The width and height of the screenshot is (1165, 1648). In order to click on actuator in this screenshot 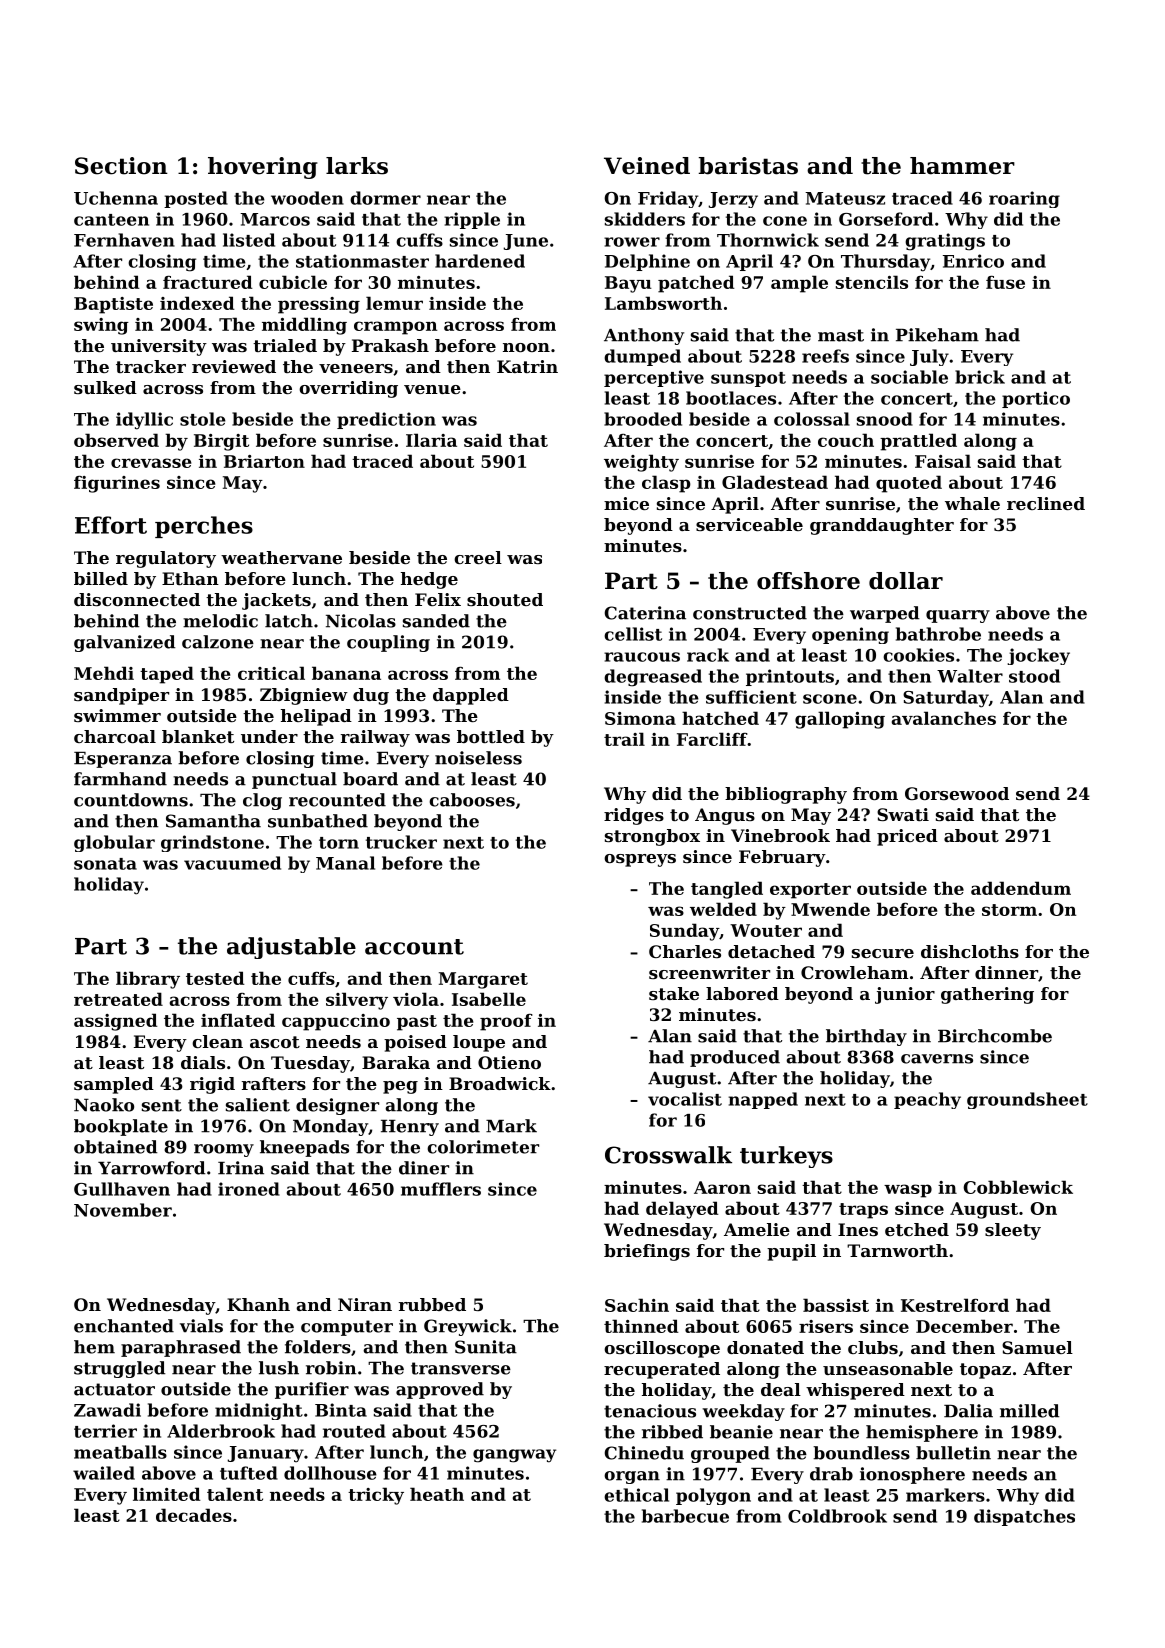, I will do `click(114, 1389)`.
